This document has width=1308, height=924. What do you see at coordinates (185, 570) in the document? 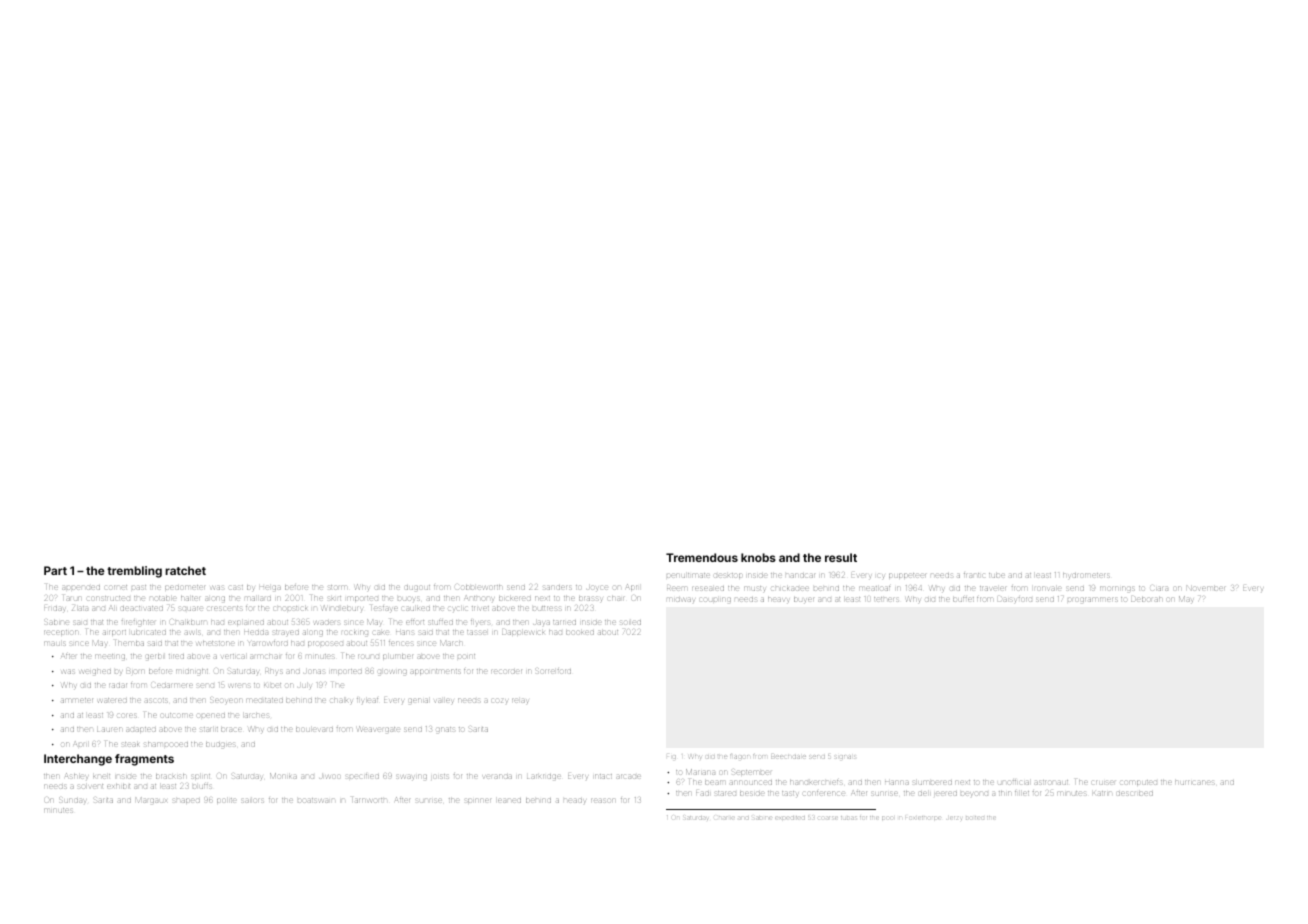
I see `ratchet` at bounding box center [185, 570].
